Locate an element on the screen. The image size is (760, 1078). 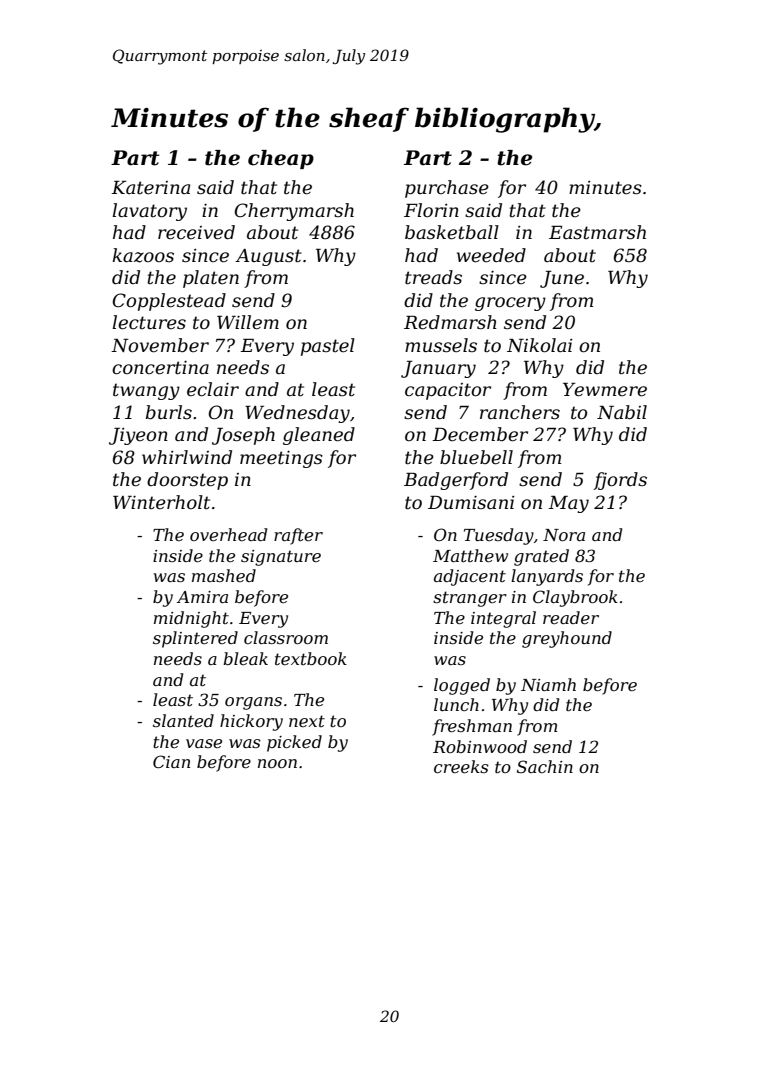
cheap is located at coordinates (281, 159).
